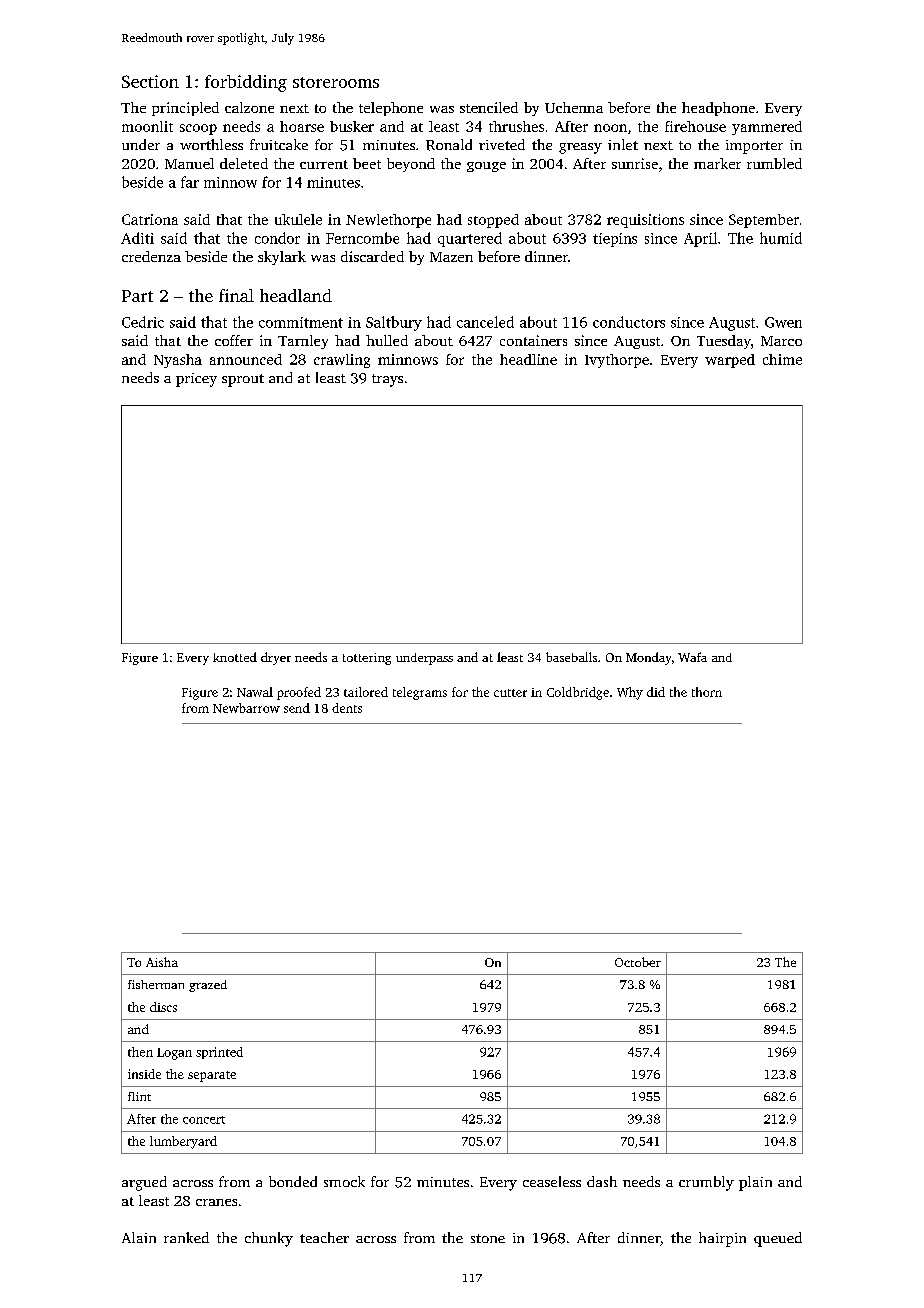 The height and width of the page is (1308, 924). Describe the element at coordinates (162, 962) in the page. I see `Aisha` at that location.
